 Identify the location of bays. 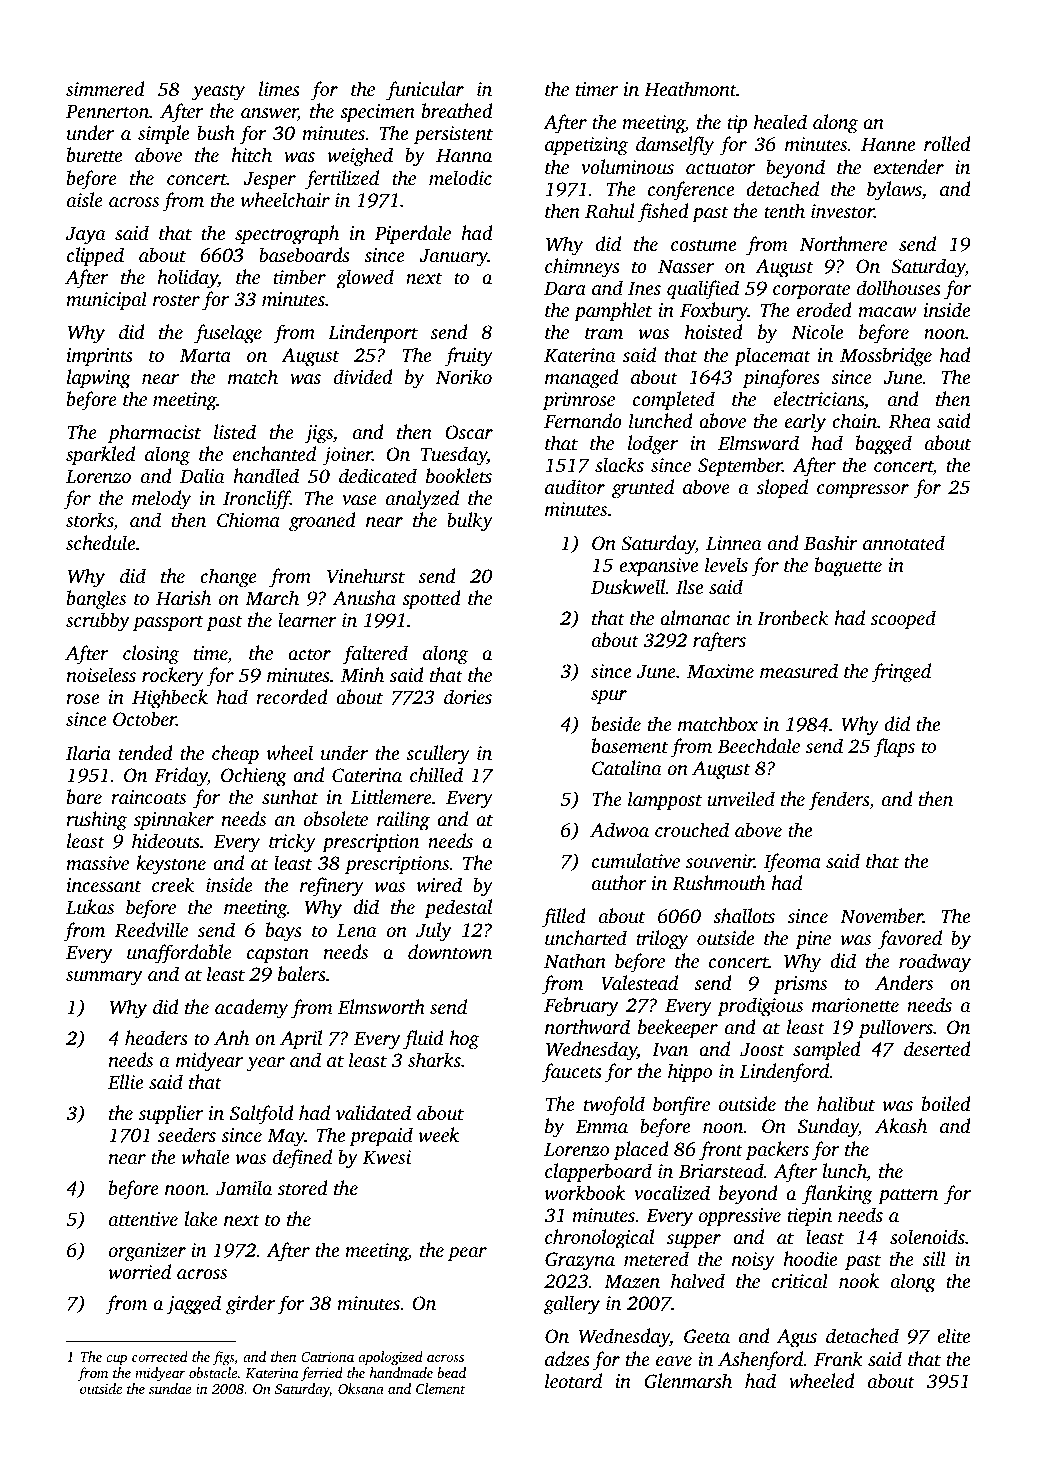
(284, 932).
